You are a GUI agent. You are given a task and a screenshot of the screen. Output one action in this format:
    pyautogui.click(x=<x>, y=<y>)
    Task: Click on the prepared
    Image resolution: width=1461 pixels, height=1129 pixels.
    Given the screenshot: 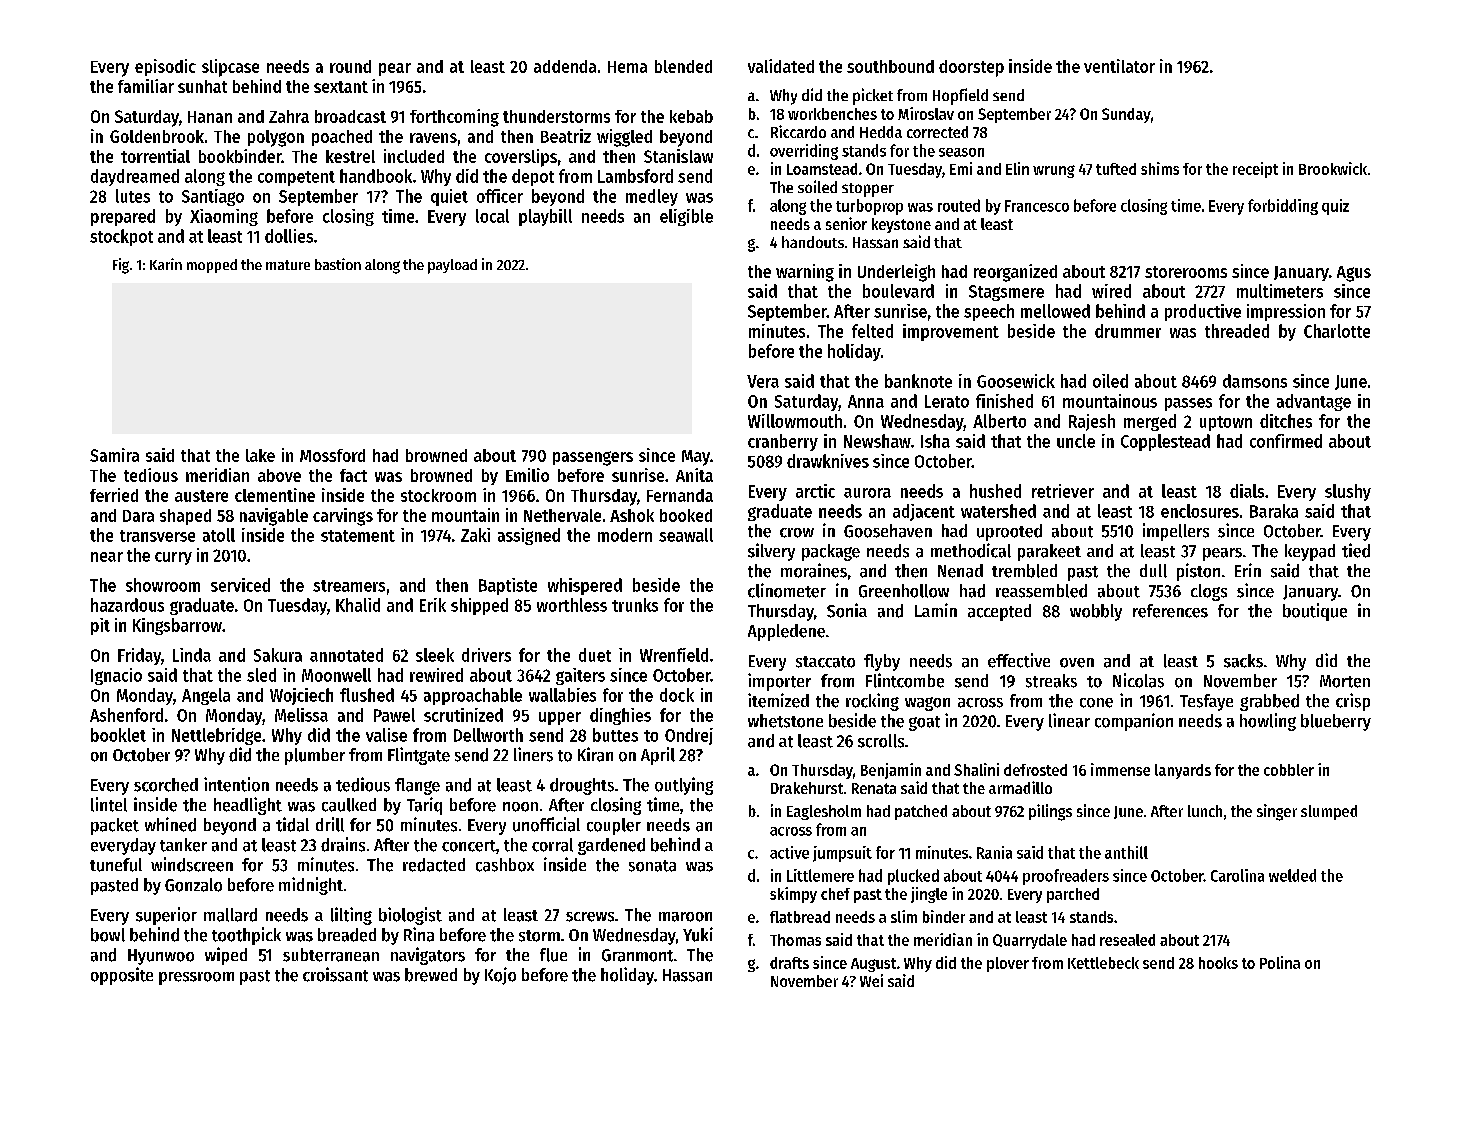 What is the action you would take?
    pyautogui.click(x=123, y=217)
